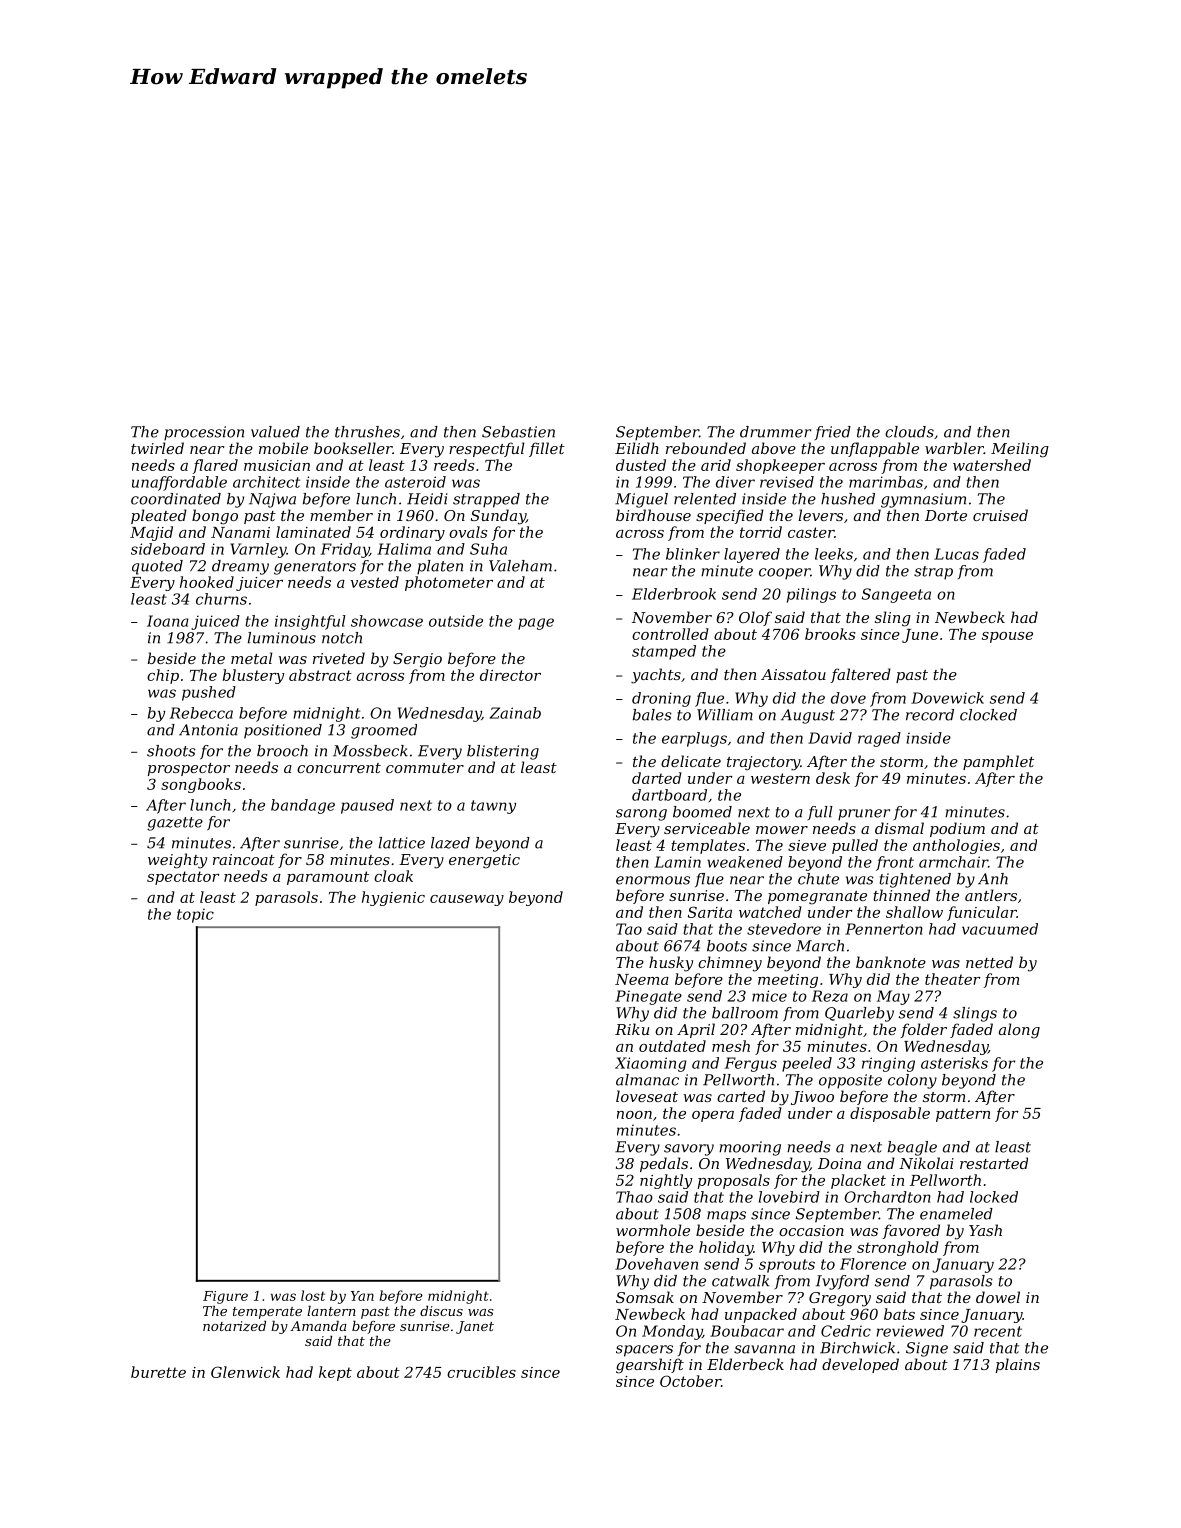  I want to click on spouse, so click(1007, 637).
